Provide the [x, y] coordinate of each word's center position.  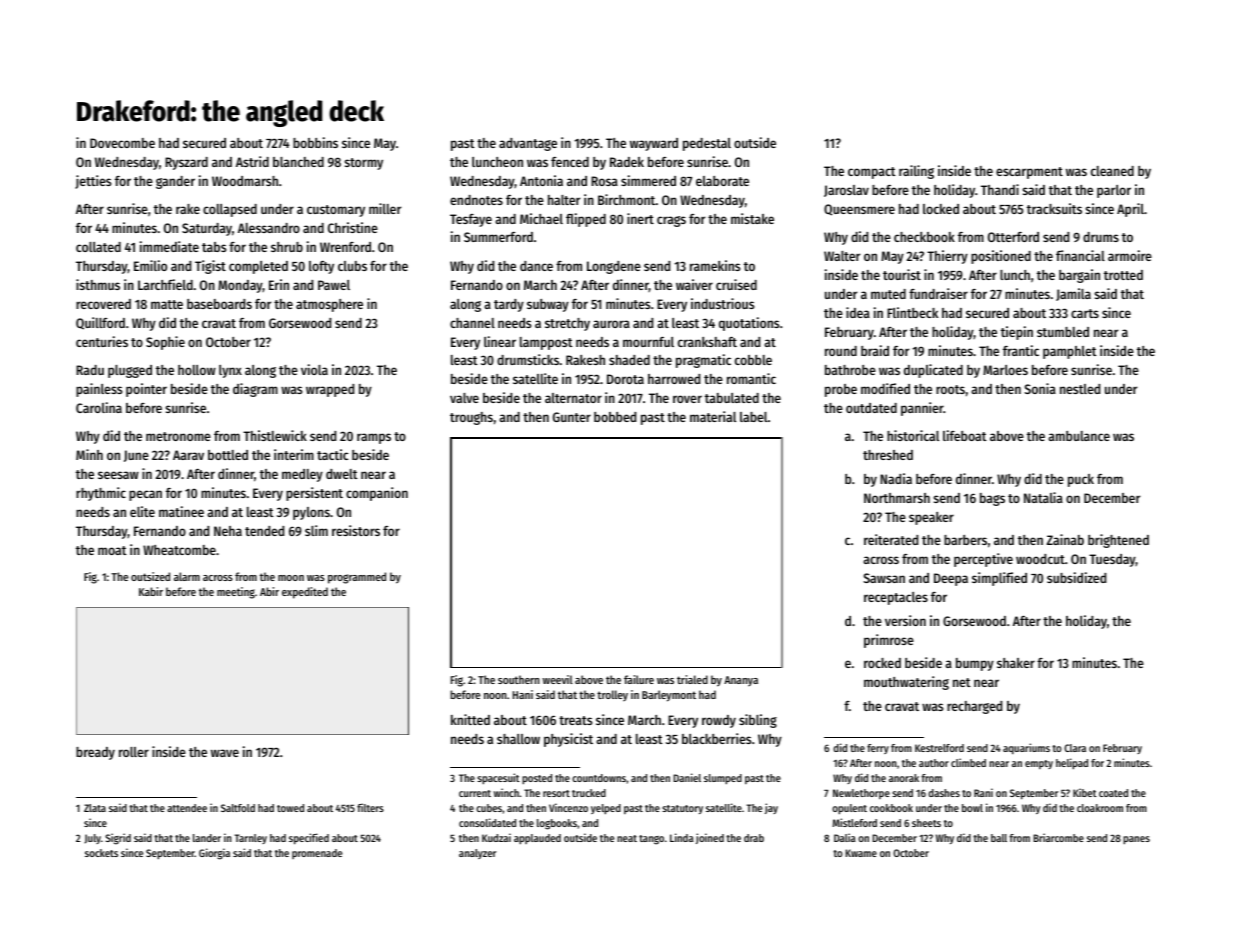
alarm [187, 576]
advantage [528, 144]
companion [377, 494]
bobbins [315, 142]
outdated [871, 408]
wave [225, 753]
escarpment [1029, 173]
